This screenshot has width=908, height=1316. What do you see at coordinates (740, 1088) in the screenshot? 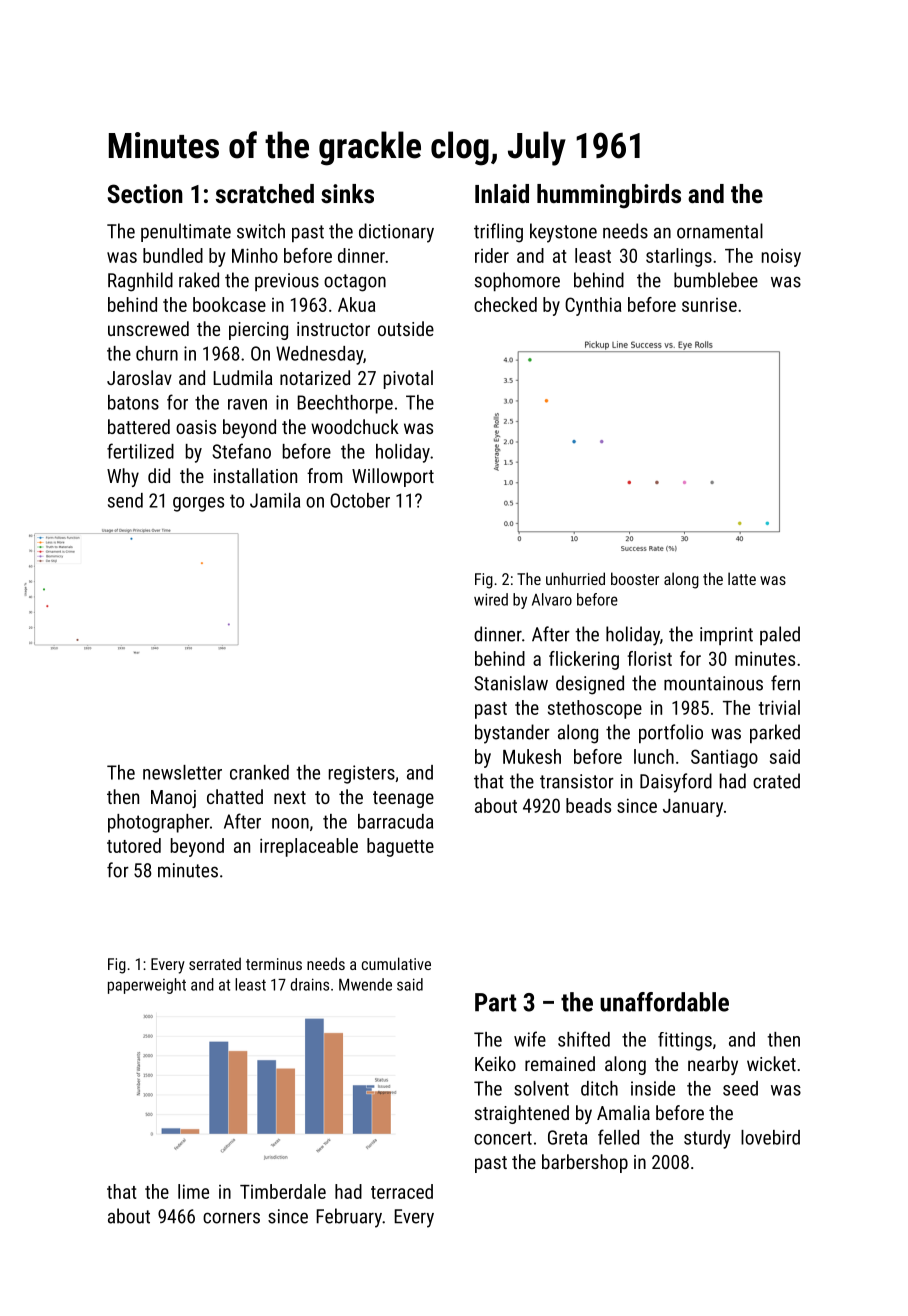
I see `seed` at bounding box center [740, 1088].
